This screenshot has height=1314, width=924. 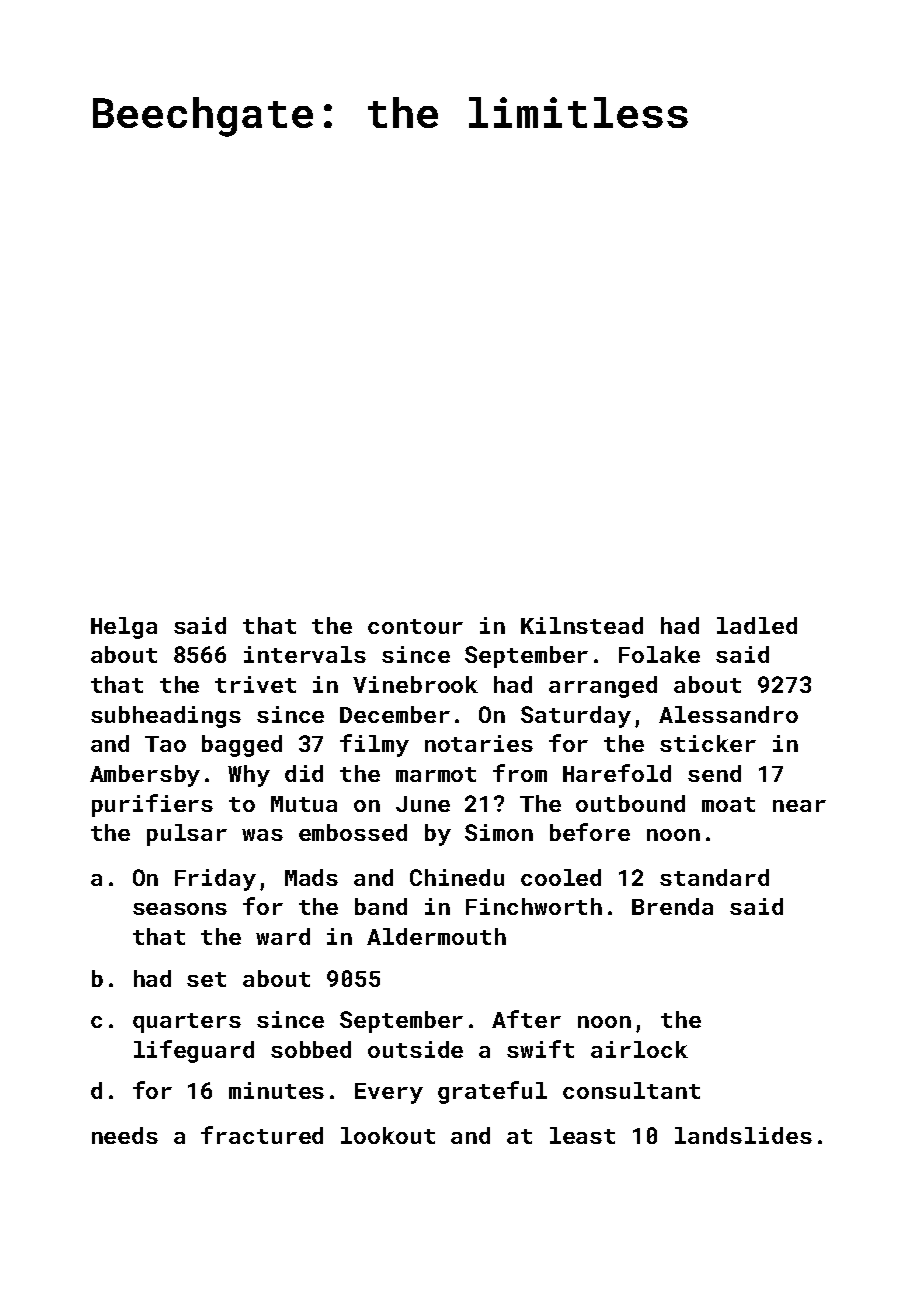 I want to click on did, so click(x=304, y=773).
